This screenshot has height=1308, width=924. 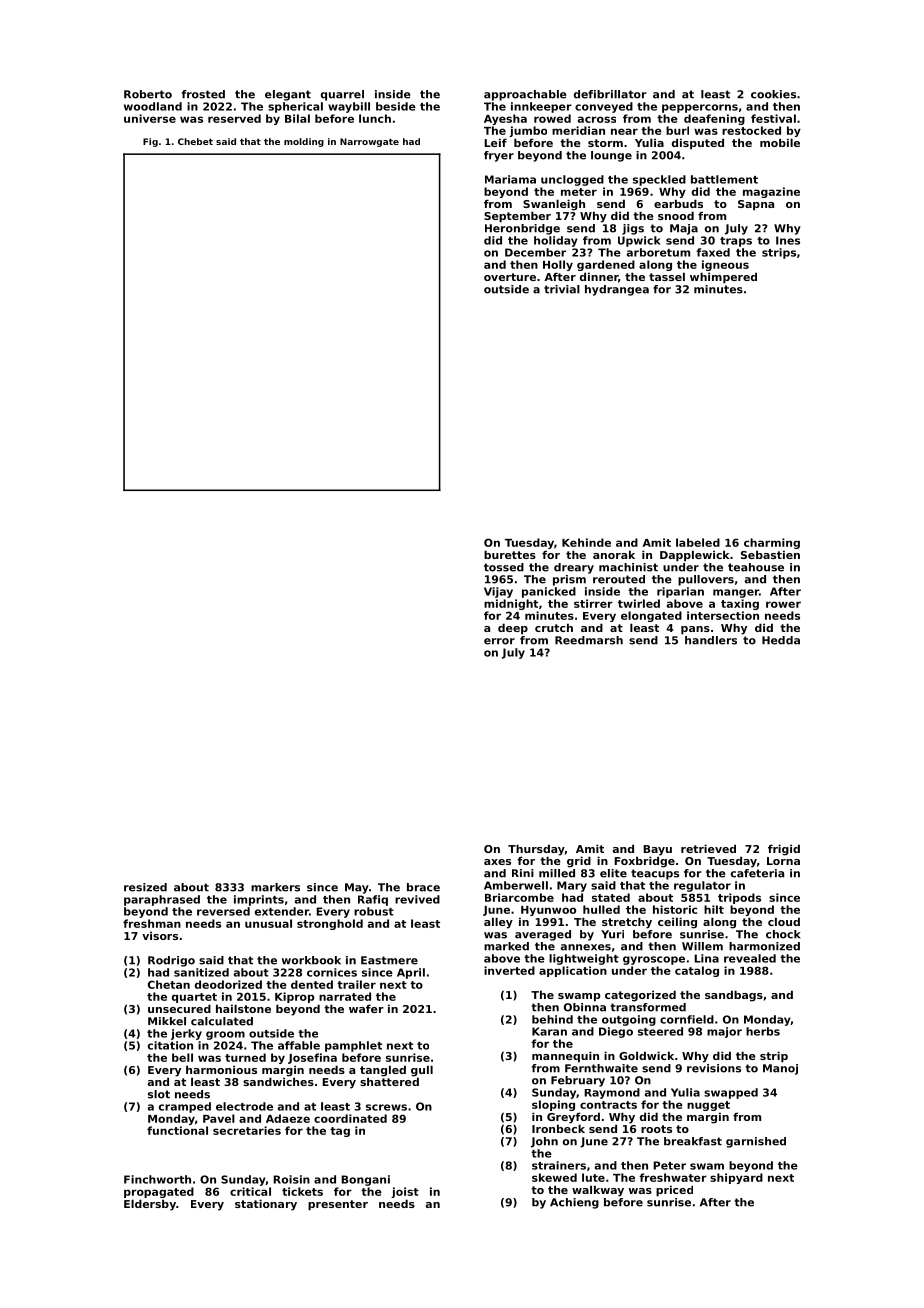 I want to click on hailstone, so click(x=243, y=1008).
